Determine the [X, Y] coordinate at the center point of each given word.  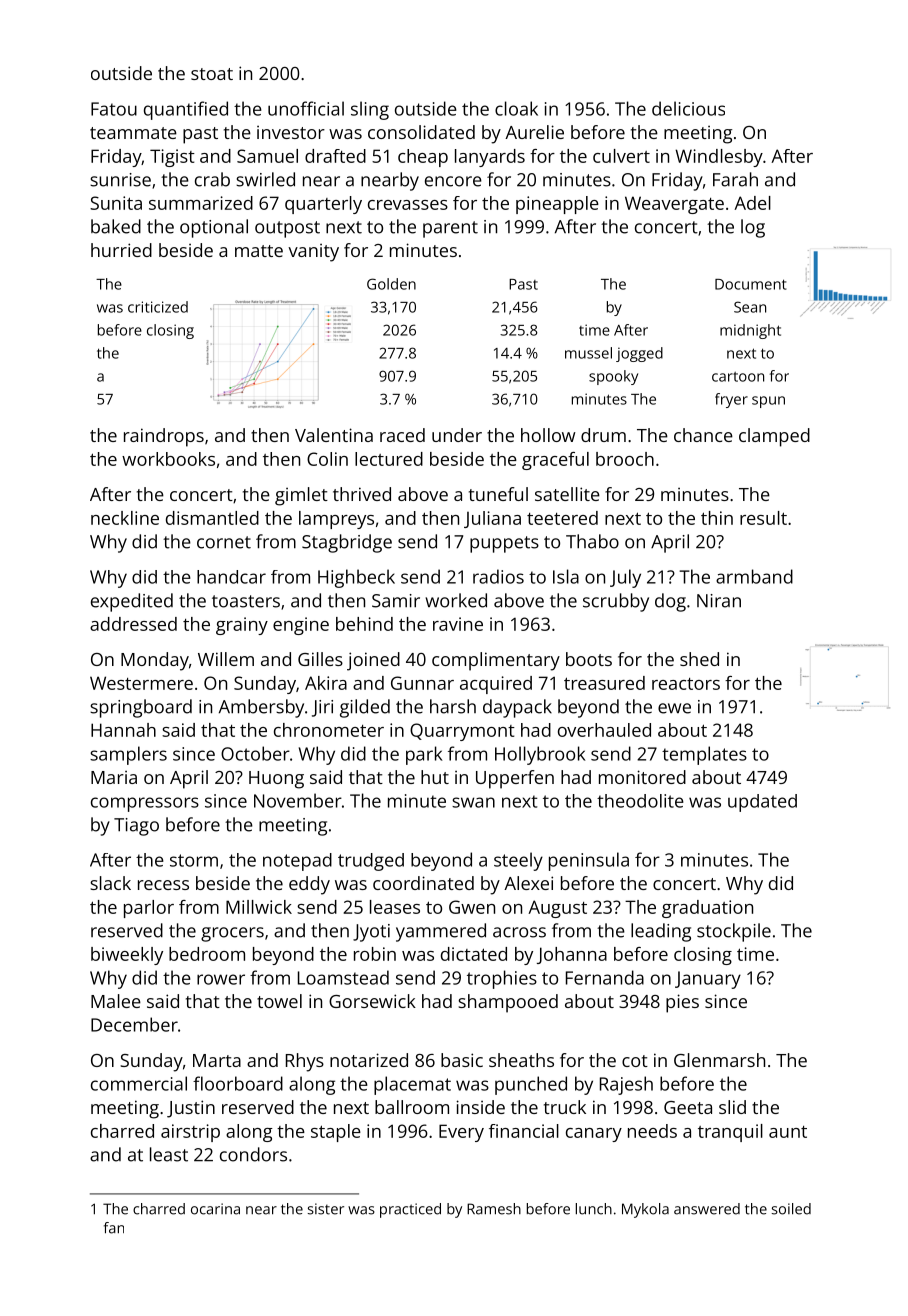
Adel [752, 203]
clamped [774, 437]
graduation [707, 909]
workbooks [168, 459]
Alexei [528, 883]
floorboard [238, 1083]
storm [194, 860]
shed [699, 659]
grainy [242, 626]
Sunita [116, 203]
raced [402, 435]
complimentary [496, 661]
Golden [391, 284]
